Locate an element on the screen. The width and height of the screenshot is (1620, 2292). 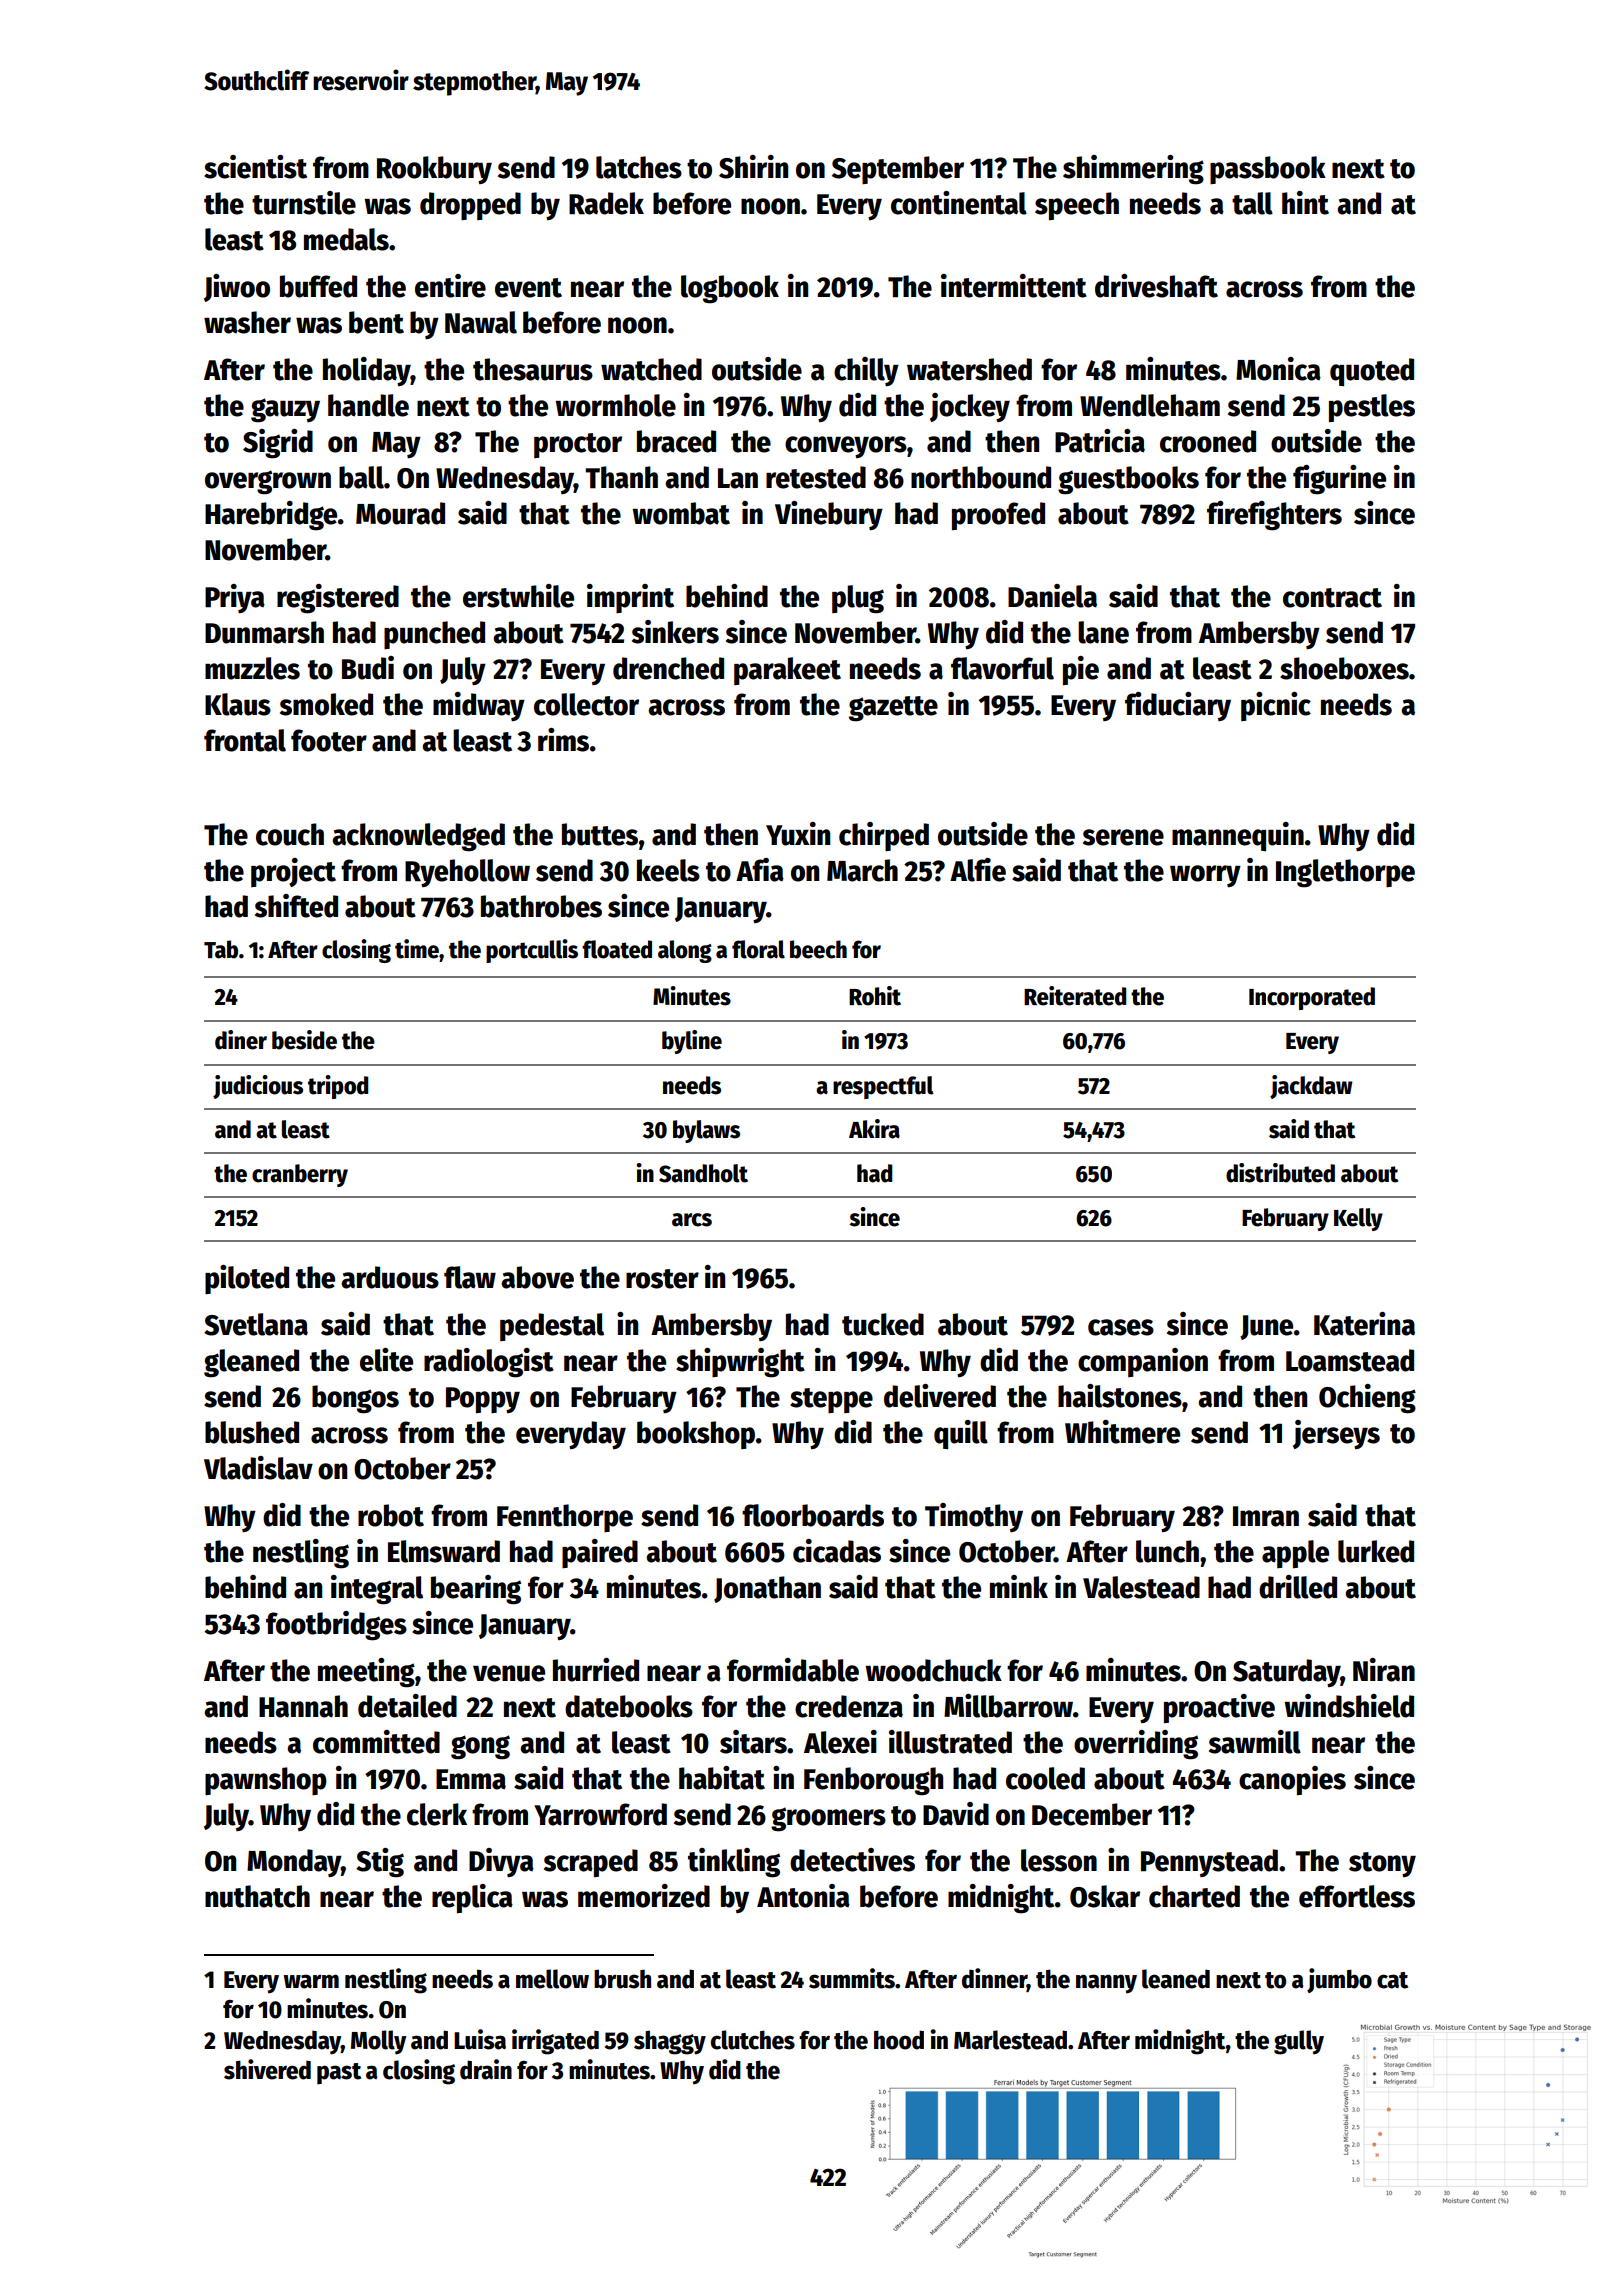
gully is located at coordinates (1299, 2042).
